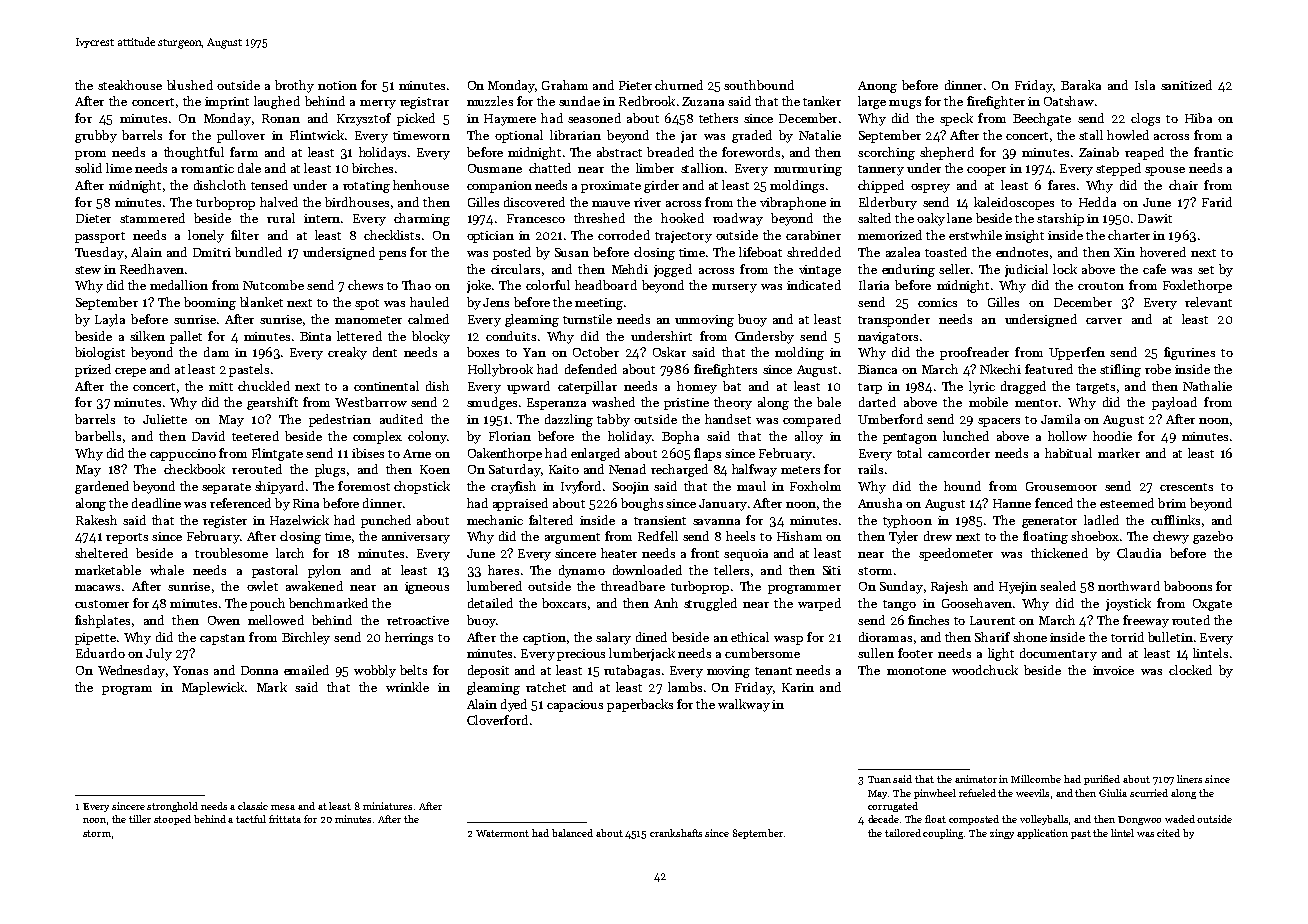 The height and width of the image is (924, 1308). Describe the element at coordinates (1168, 833) in the image. I see `cited` at that location.
